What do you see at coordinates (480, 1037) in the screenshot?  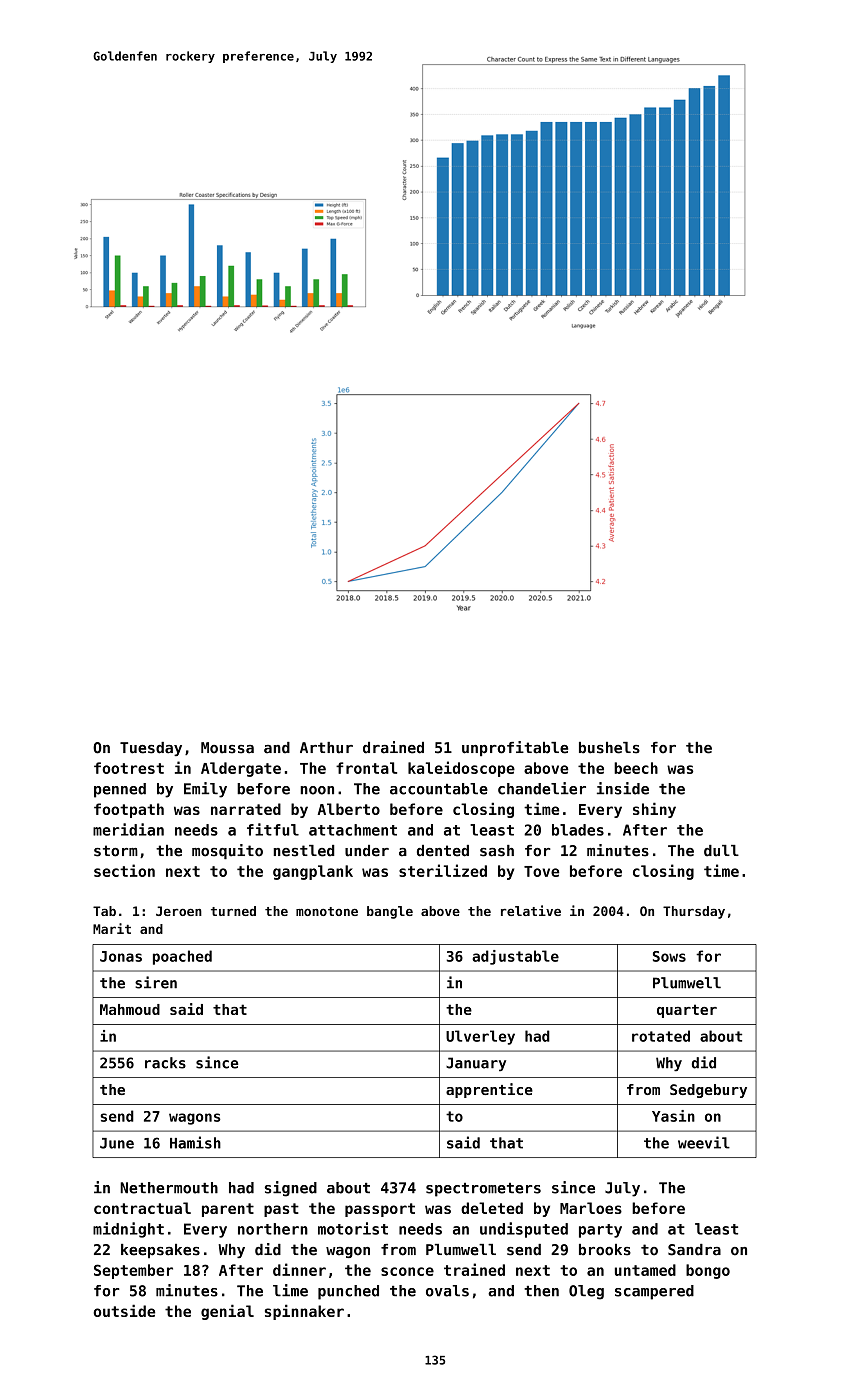 I see `Ulverley` at bounding box center [480, 1037].
